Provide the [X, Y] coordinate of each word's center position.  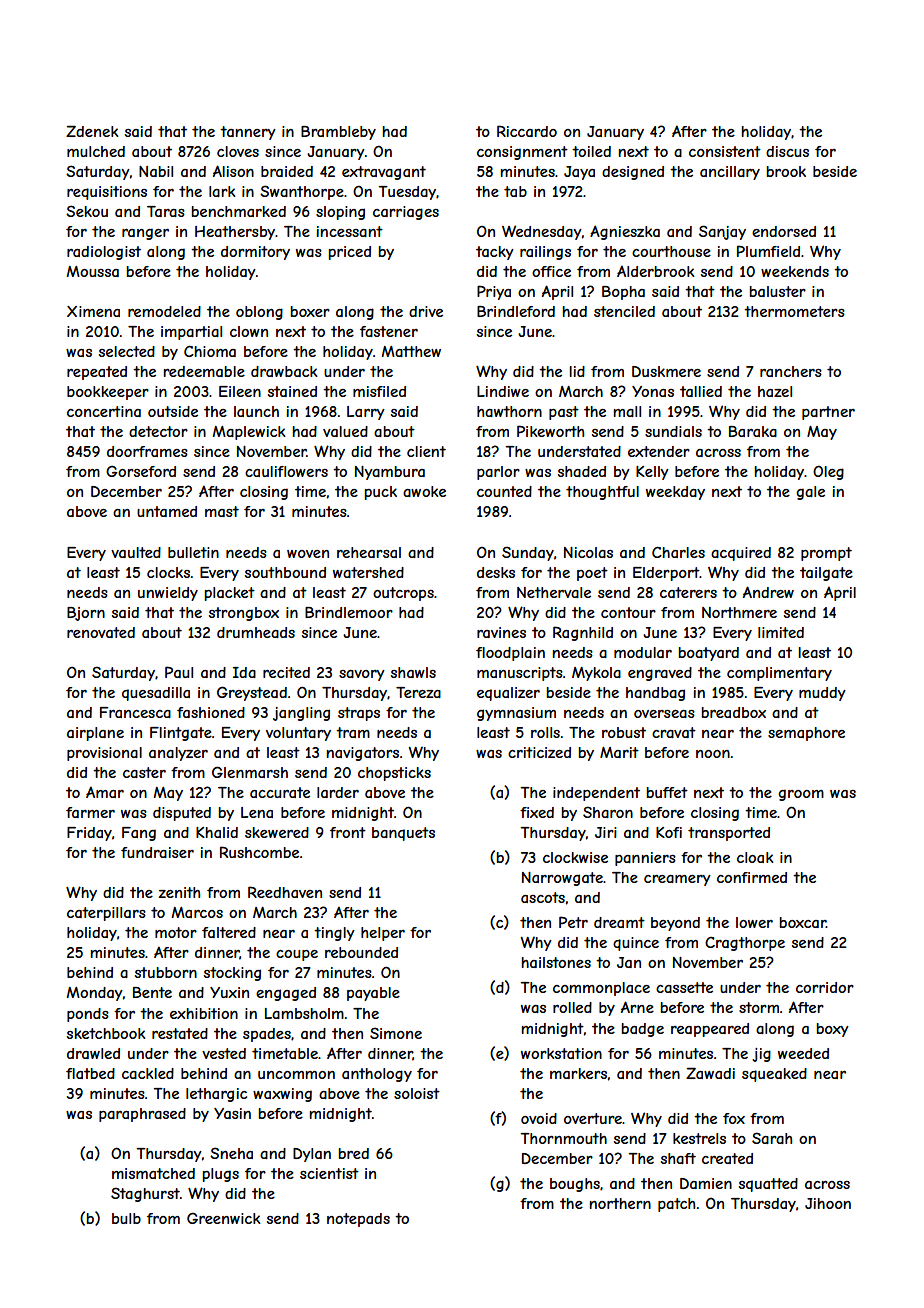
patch [676, 1205]
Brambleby [338, 133]
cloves [238, 151]
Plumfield [768, 251]
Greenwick [224, 1218]
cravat [674, 732]
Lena [257, 812]
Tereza [418, 692]
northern [620, 1203]
